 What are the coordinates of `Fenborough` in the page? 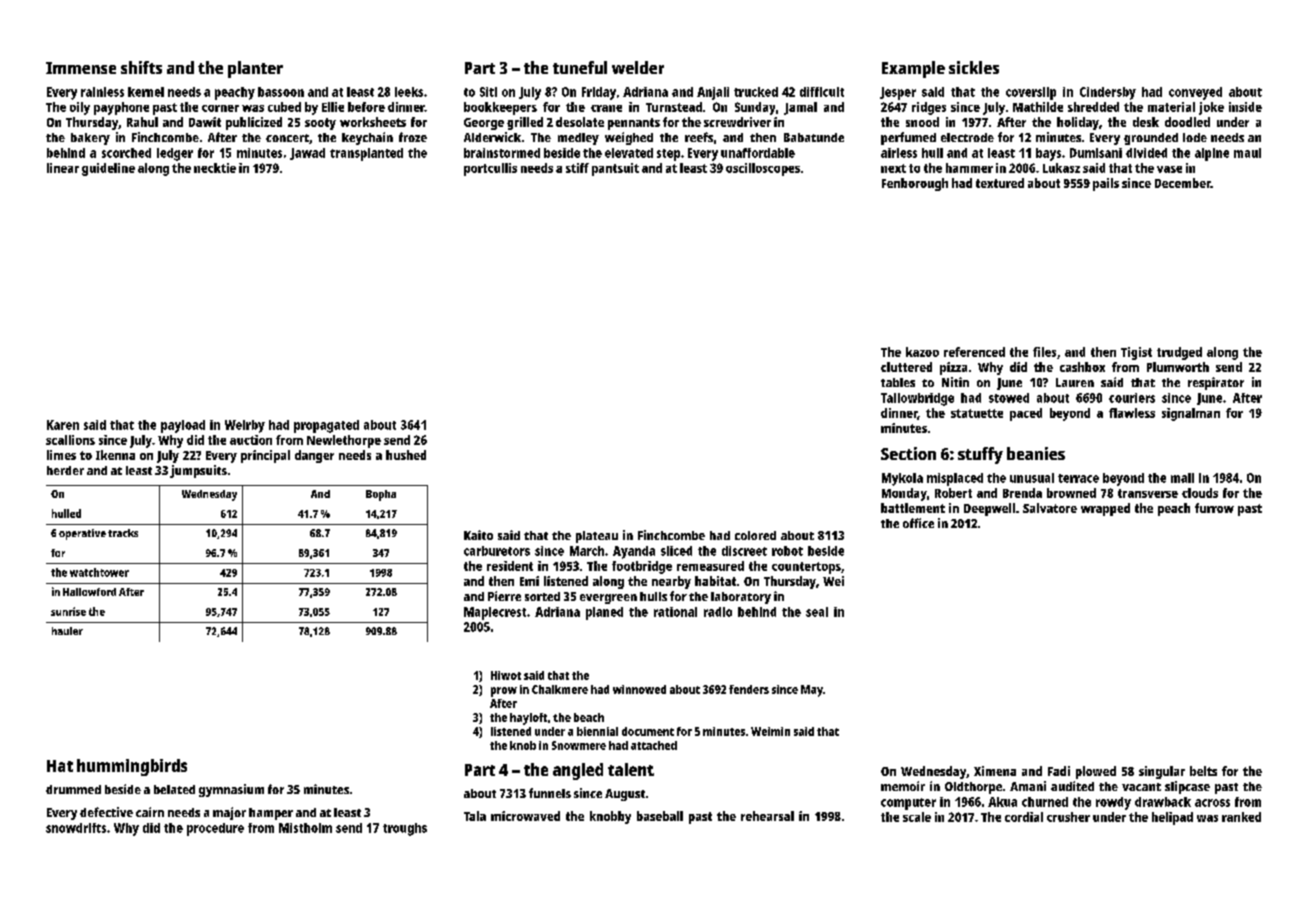 It's located at (915, 184).
